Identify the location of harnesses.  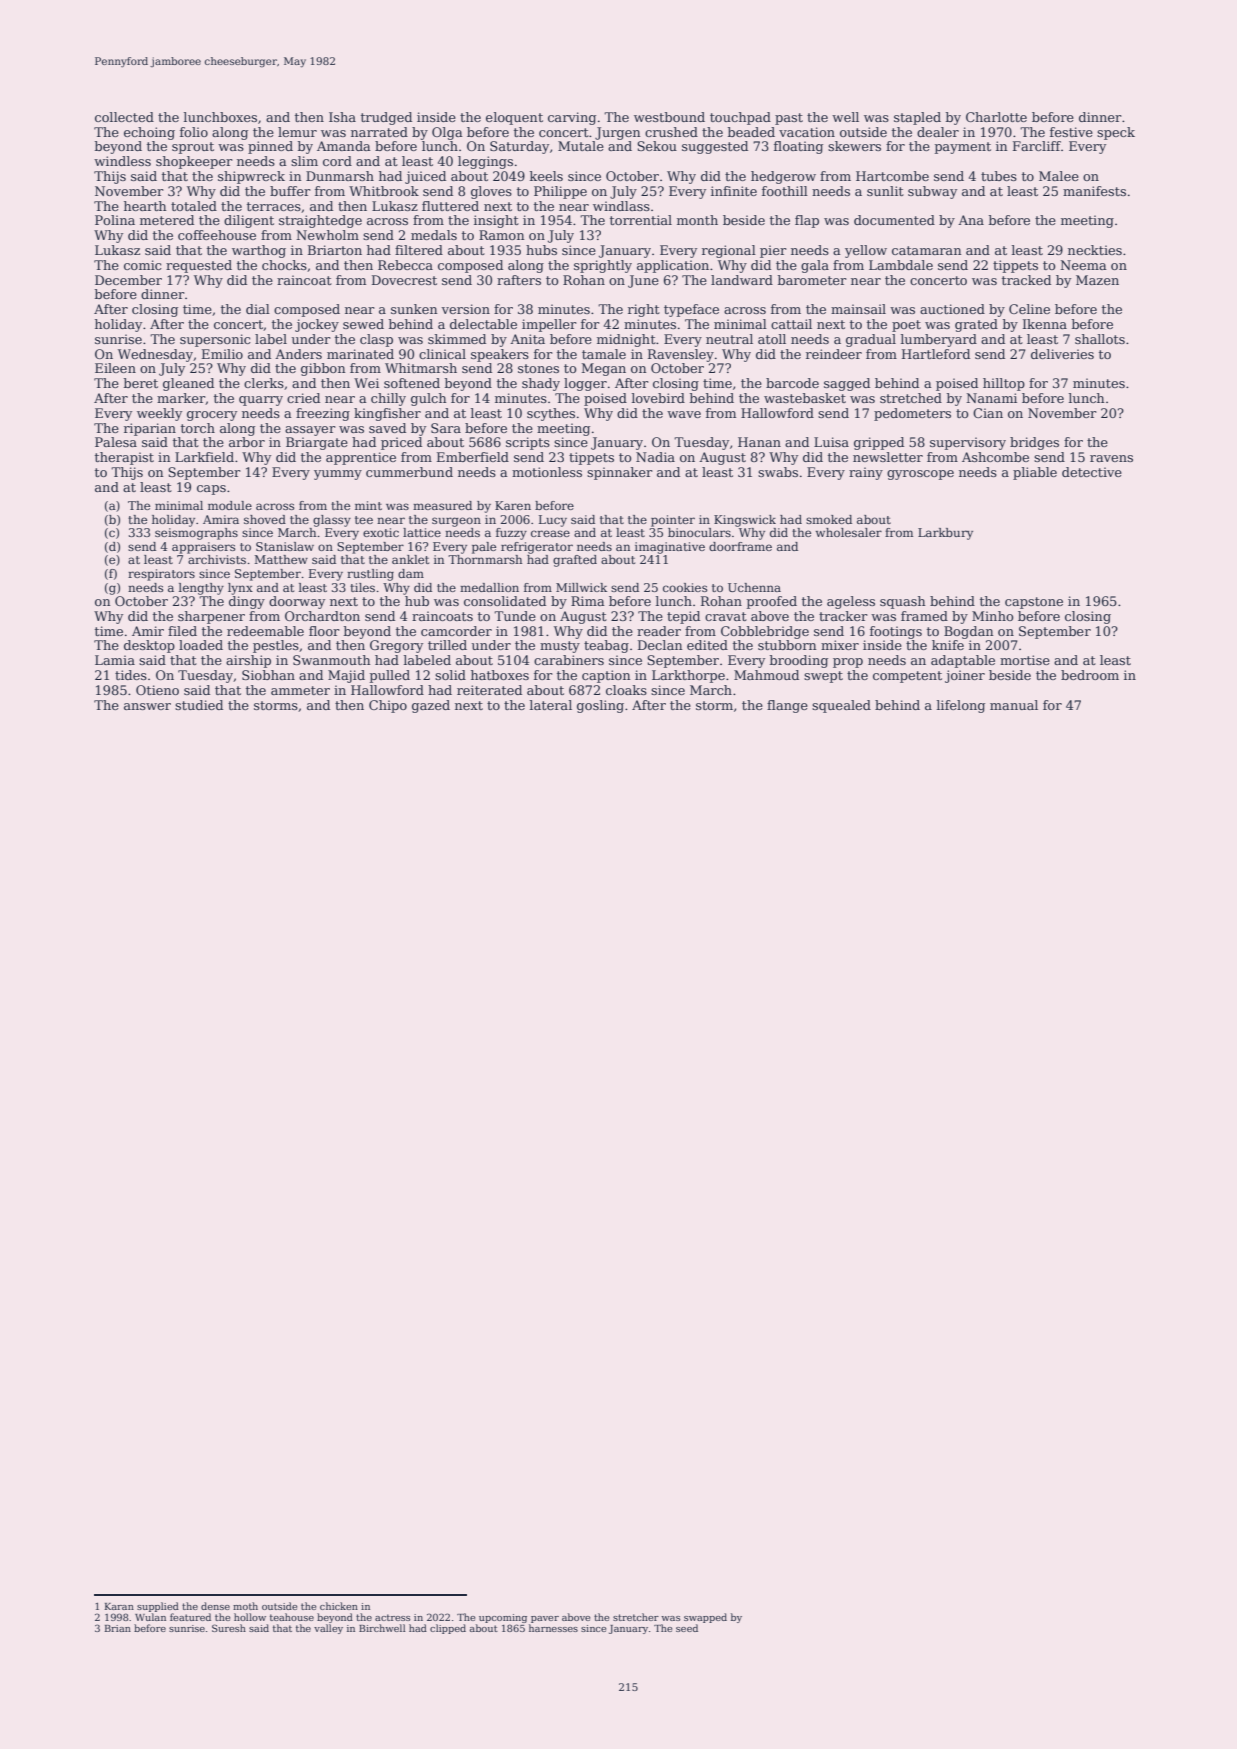
(553, 1628).
